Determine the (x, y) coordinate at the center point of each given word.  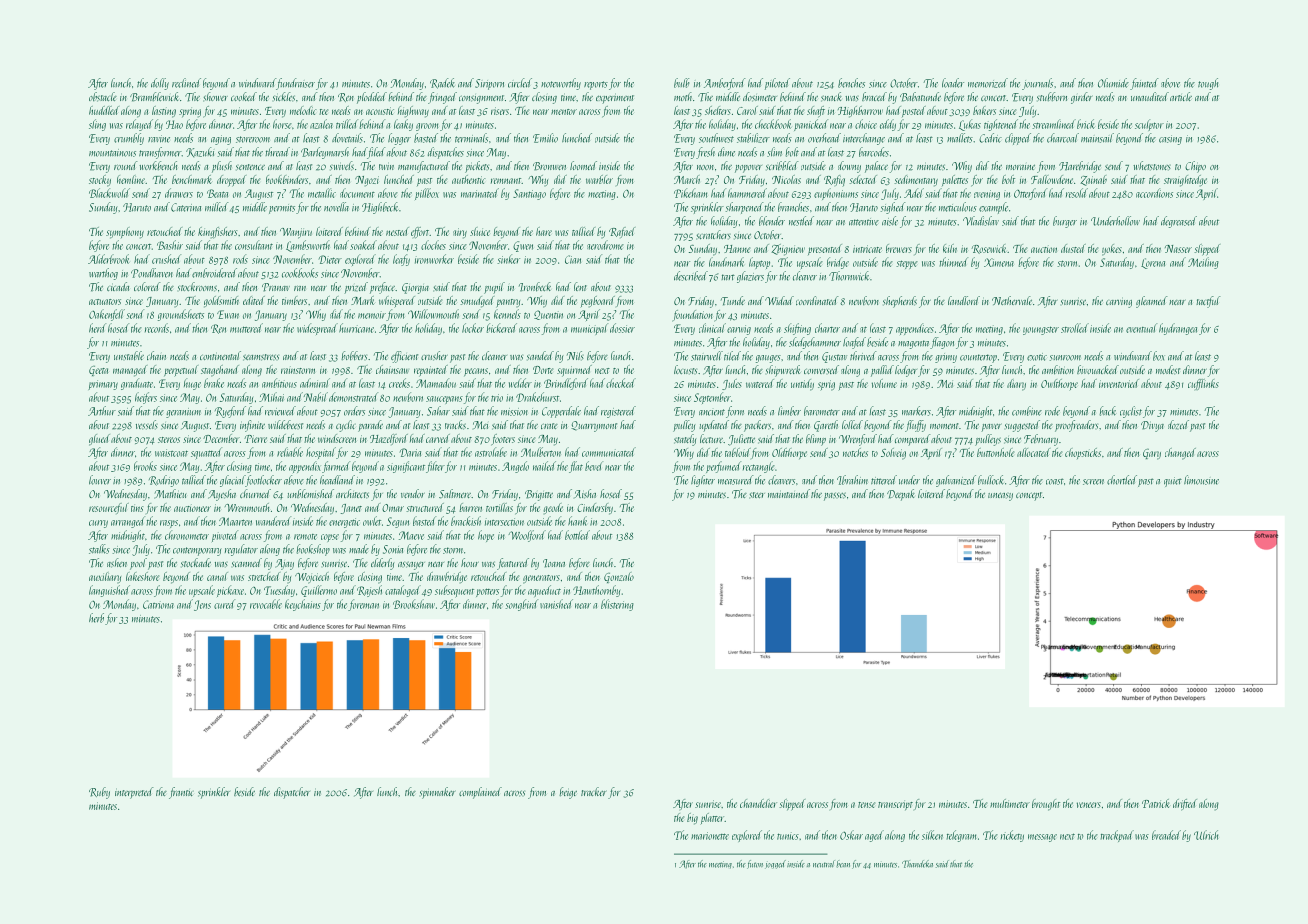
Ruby (99, 793)
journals (1037, 84)
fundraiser (295, 84)
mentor (564, 112)
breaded (1166, 835)
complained (480, 793)
